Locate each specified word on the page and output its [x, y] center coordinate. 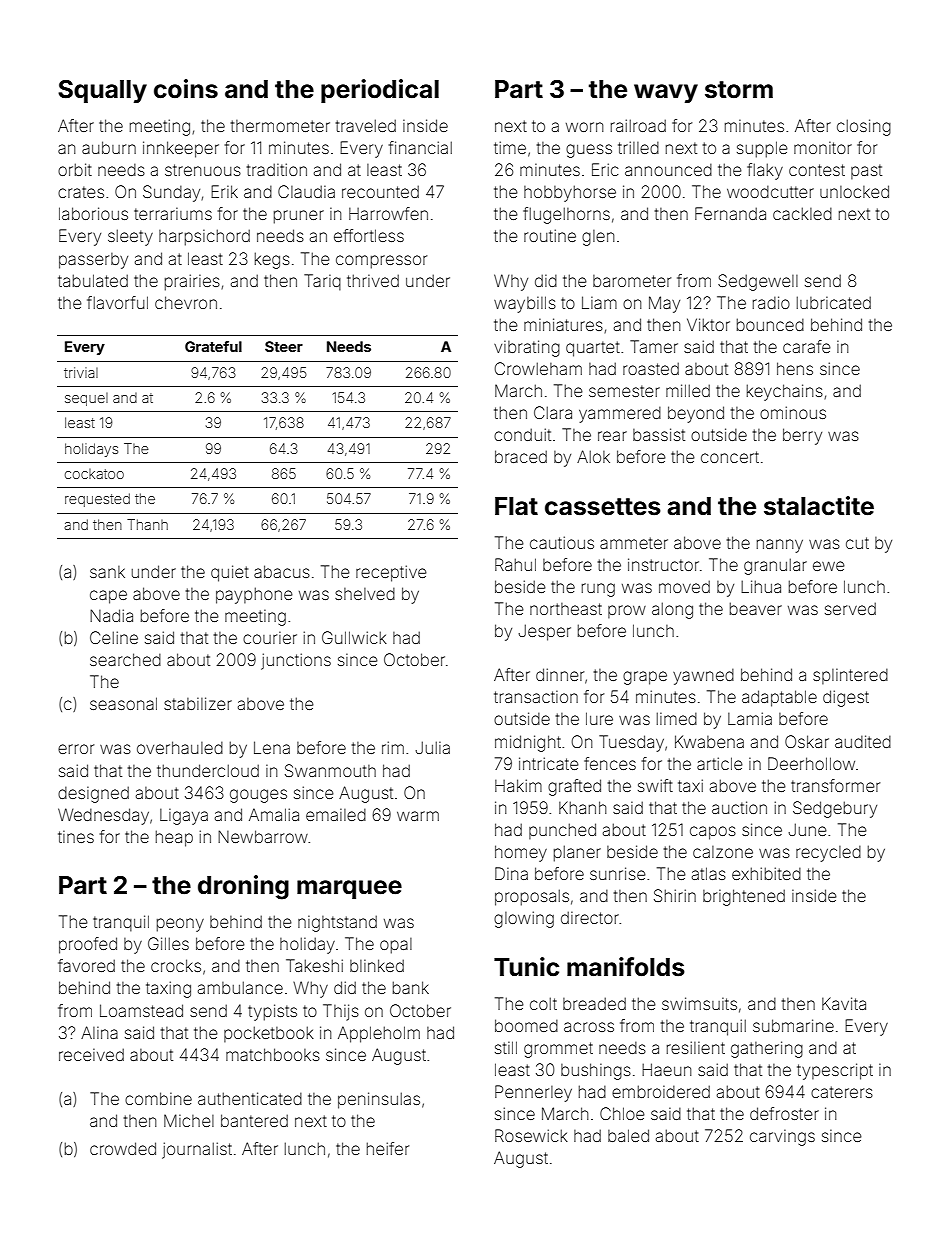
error [76, 749]
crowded [123, 1148]
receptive [391, 573]
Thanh [147, 524]
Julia [432, 747]
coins [186, 89]
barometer [632, 281]
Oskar [807, 741]
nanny [780, 546]
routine [550, 235]
